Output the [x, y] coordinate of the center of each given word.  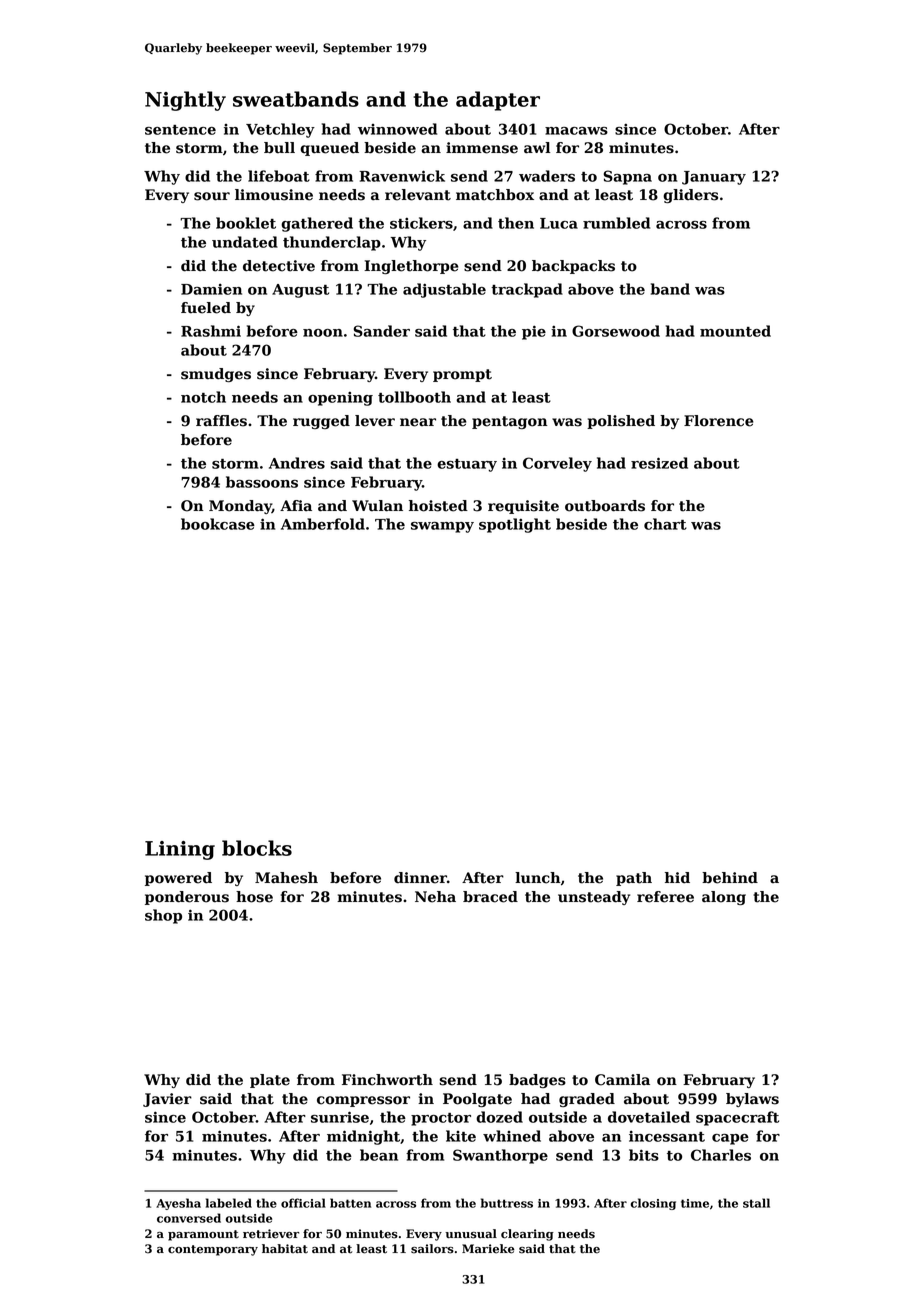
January [714, 178]
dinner [420, 878]
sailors [432, 1249]
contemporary [213, 1250]
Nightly [185, 101]
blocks [257, 848]
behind [730, 878]
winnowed [397, 129]
